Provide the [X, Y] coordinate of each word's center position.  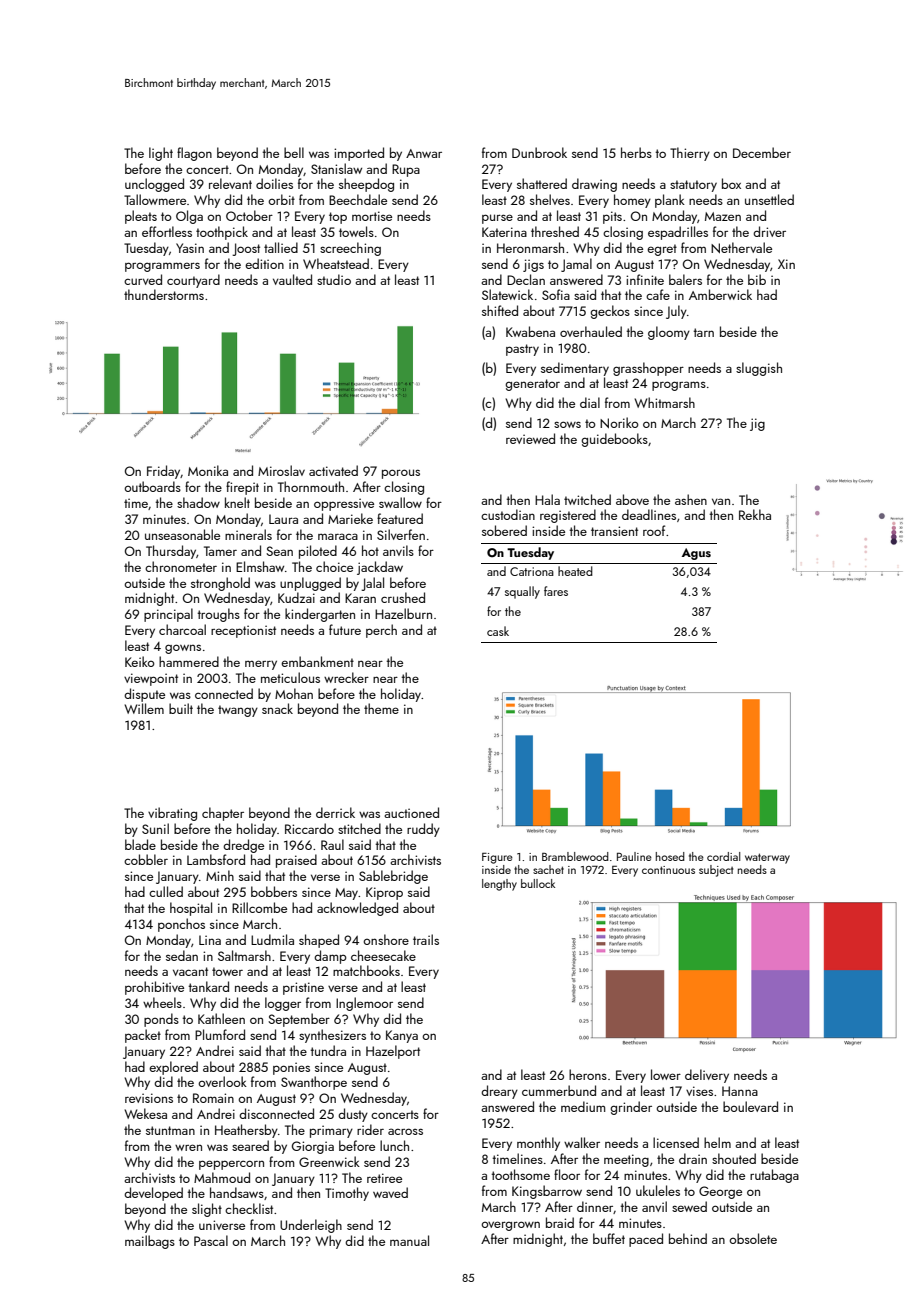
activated [333, 470]
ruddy [423, 830]
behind [688, 1238]
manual [409, 1240]
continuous [668, 870]
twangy [238, 711]
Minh [220, 875]
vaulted [292, 279]
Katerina [504, 232]
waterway [767, 858]
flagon [194, 154]
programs [679, 386]
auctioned [411, 812]
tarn [703, 332]
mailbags [150, 1242]
